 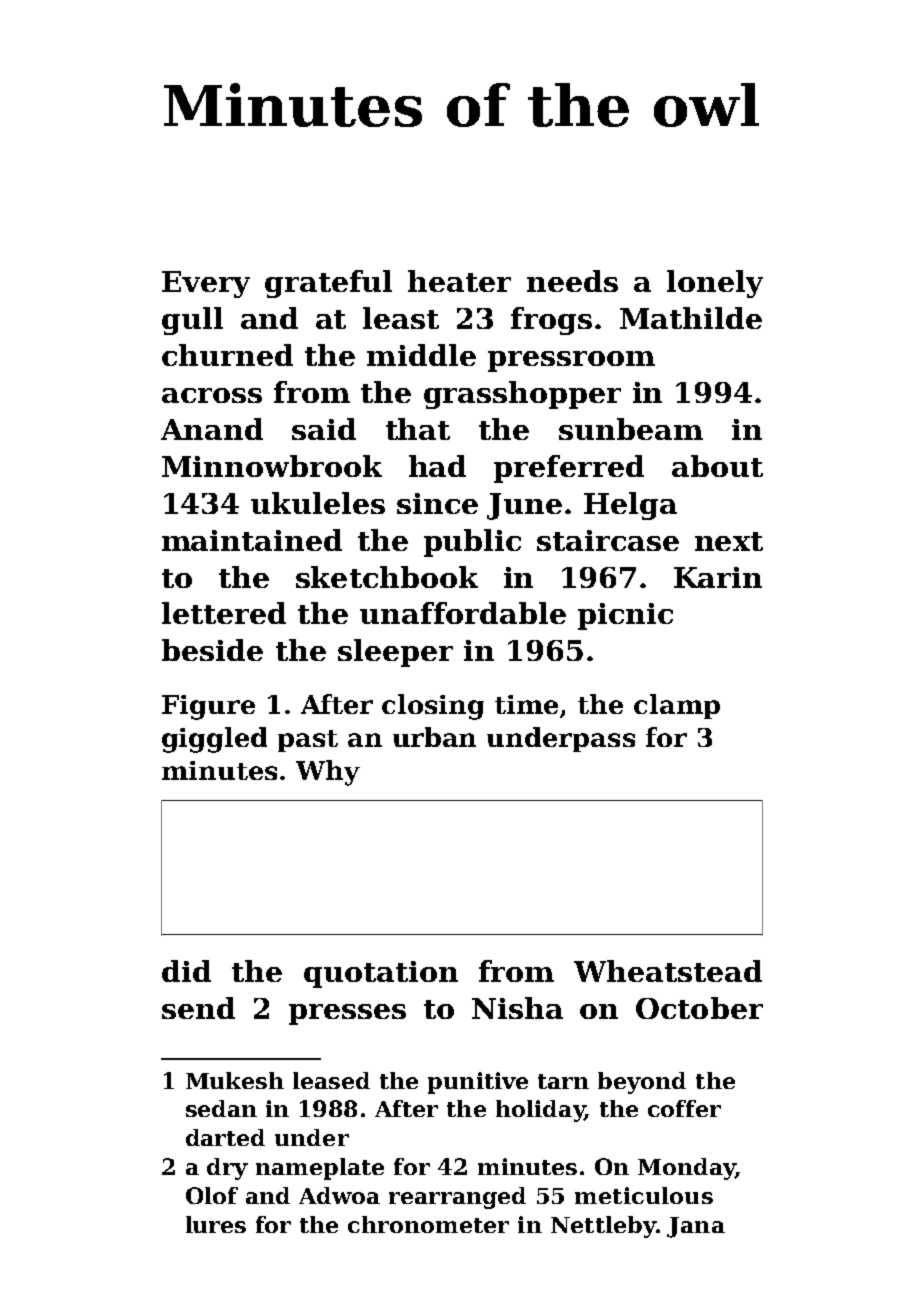 I want to click on lettered, so click(x=224, y=613).
